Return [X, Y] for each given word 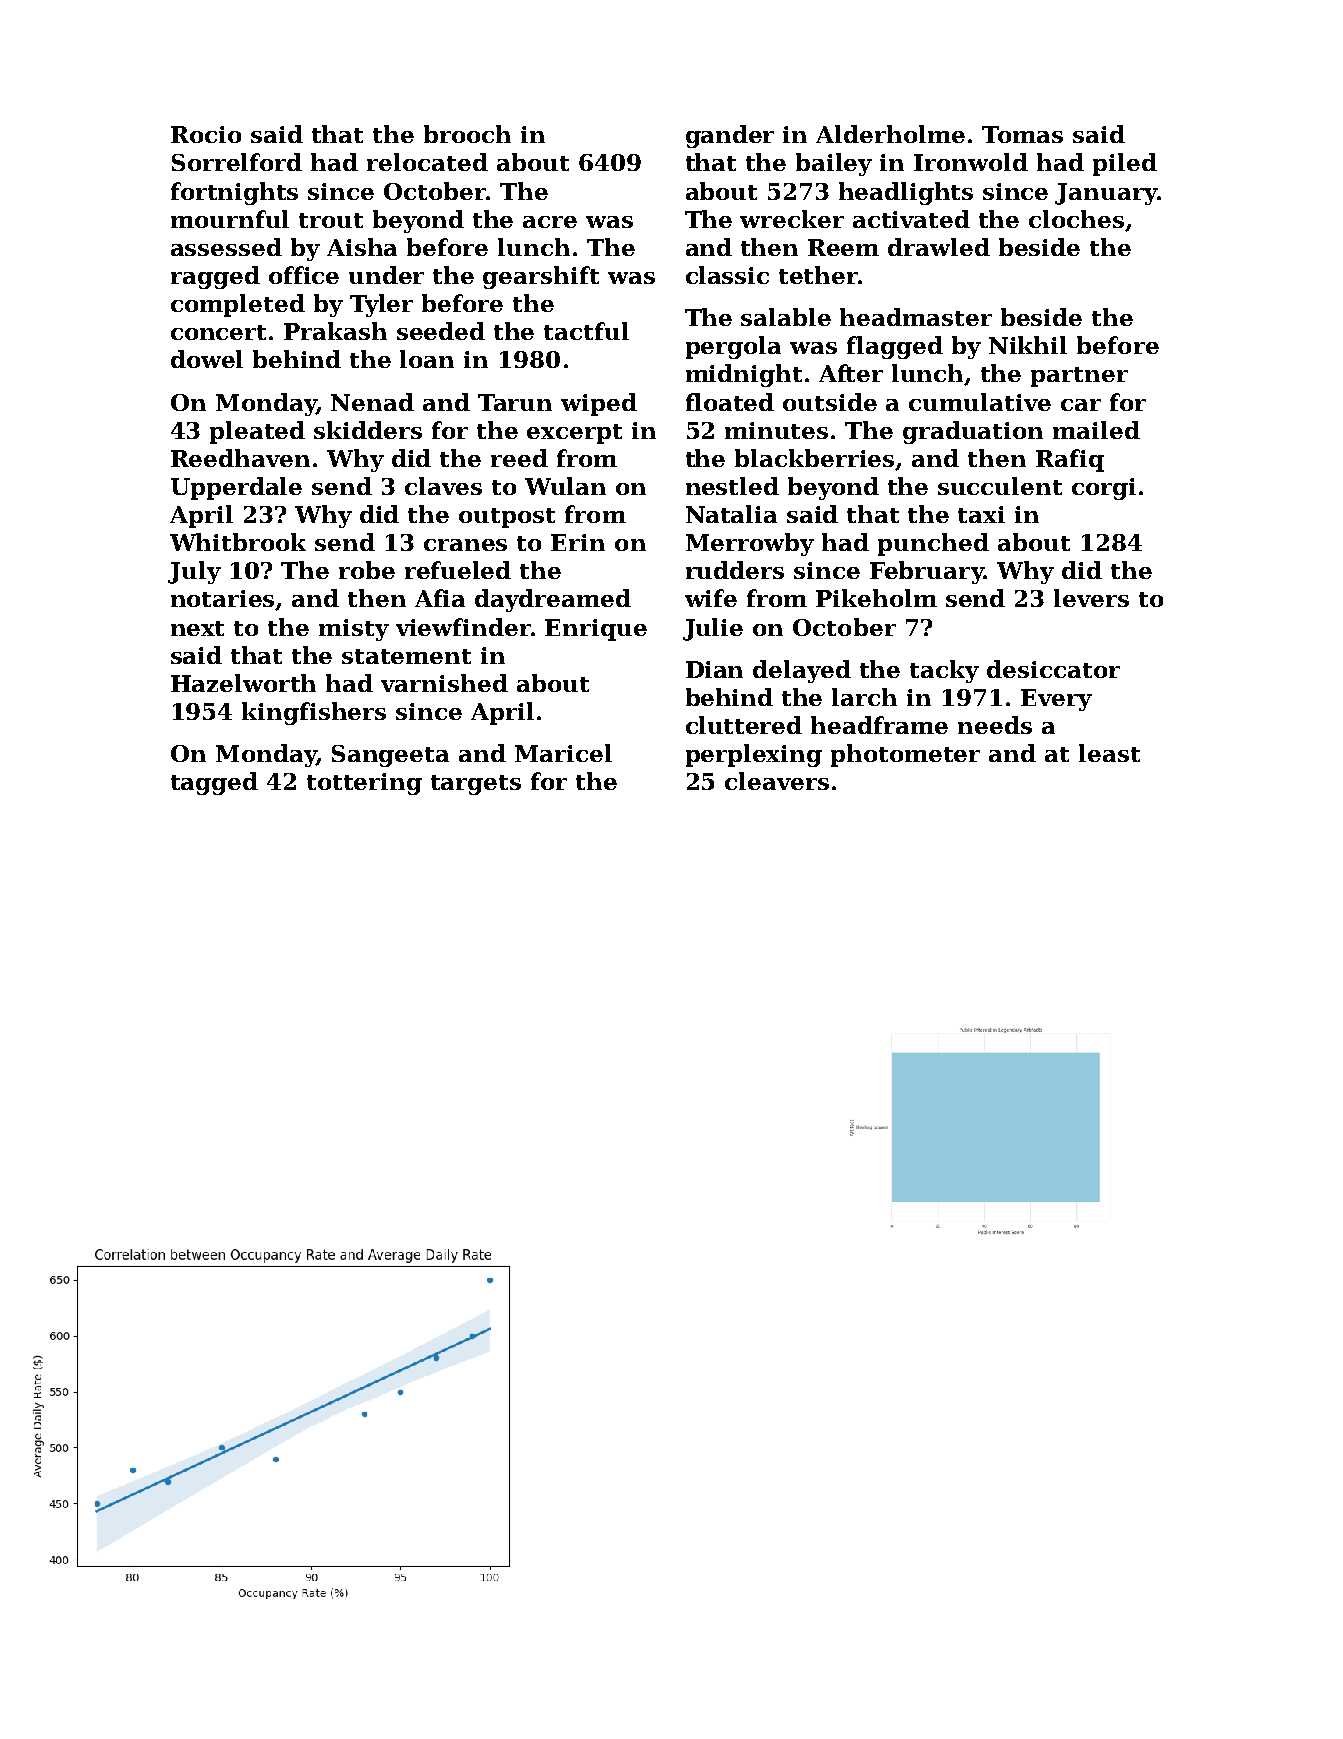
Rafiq [1070, 460]
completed [238, 305]
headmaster [916, 317]
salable [786, 317]
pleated [257, 432]
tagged [214, 783]
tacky [944, 671]
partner [1079, 377]
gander [730, 136]
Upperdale [236, 488]
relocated [427, 162]
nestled [732, 486]
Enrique [596, 630]
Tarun [515, 402]
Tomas [1022, 134]
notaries [223, 600]
